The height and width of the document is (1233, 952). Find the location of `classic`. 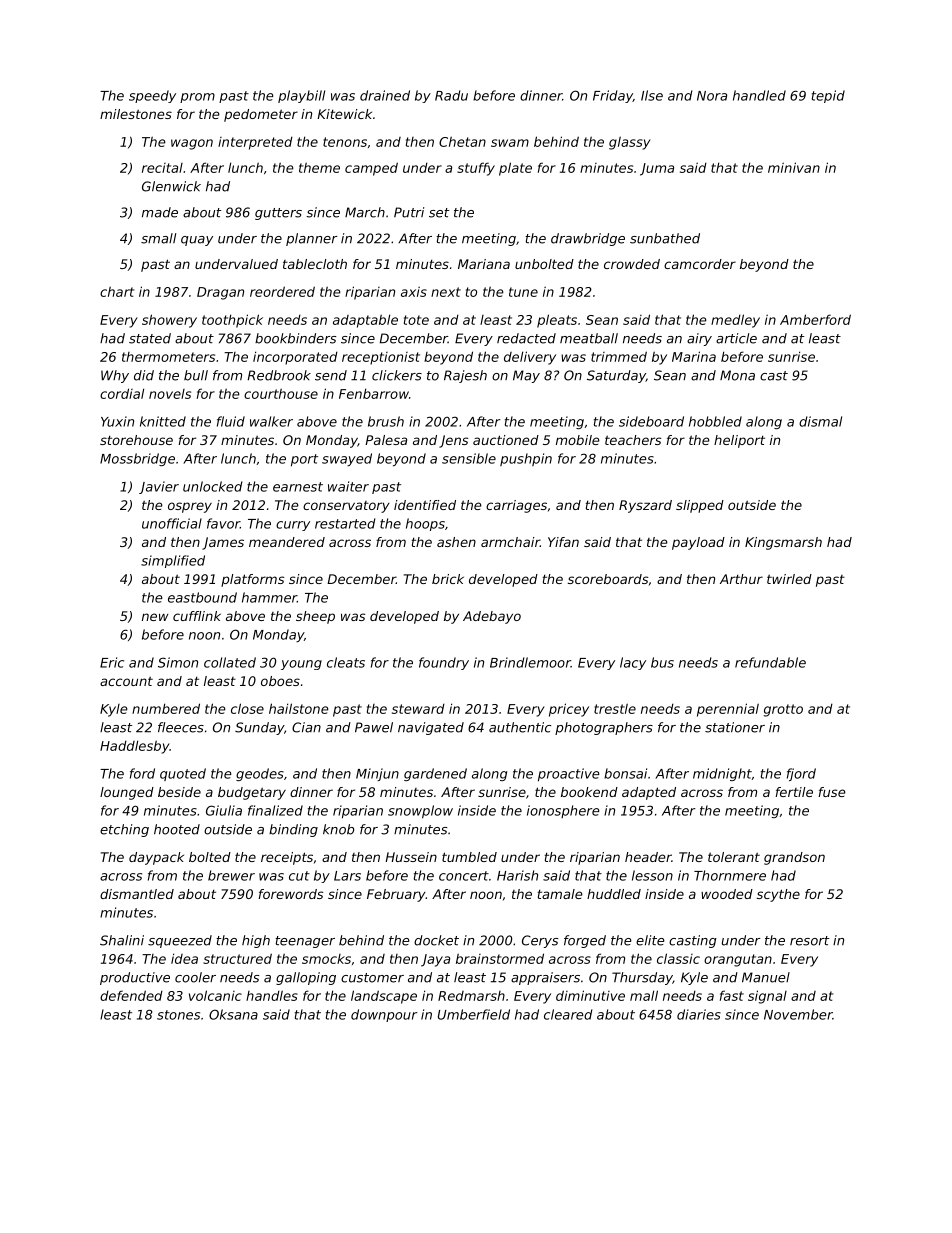

classic is located at coordinates (678, 958).
